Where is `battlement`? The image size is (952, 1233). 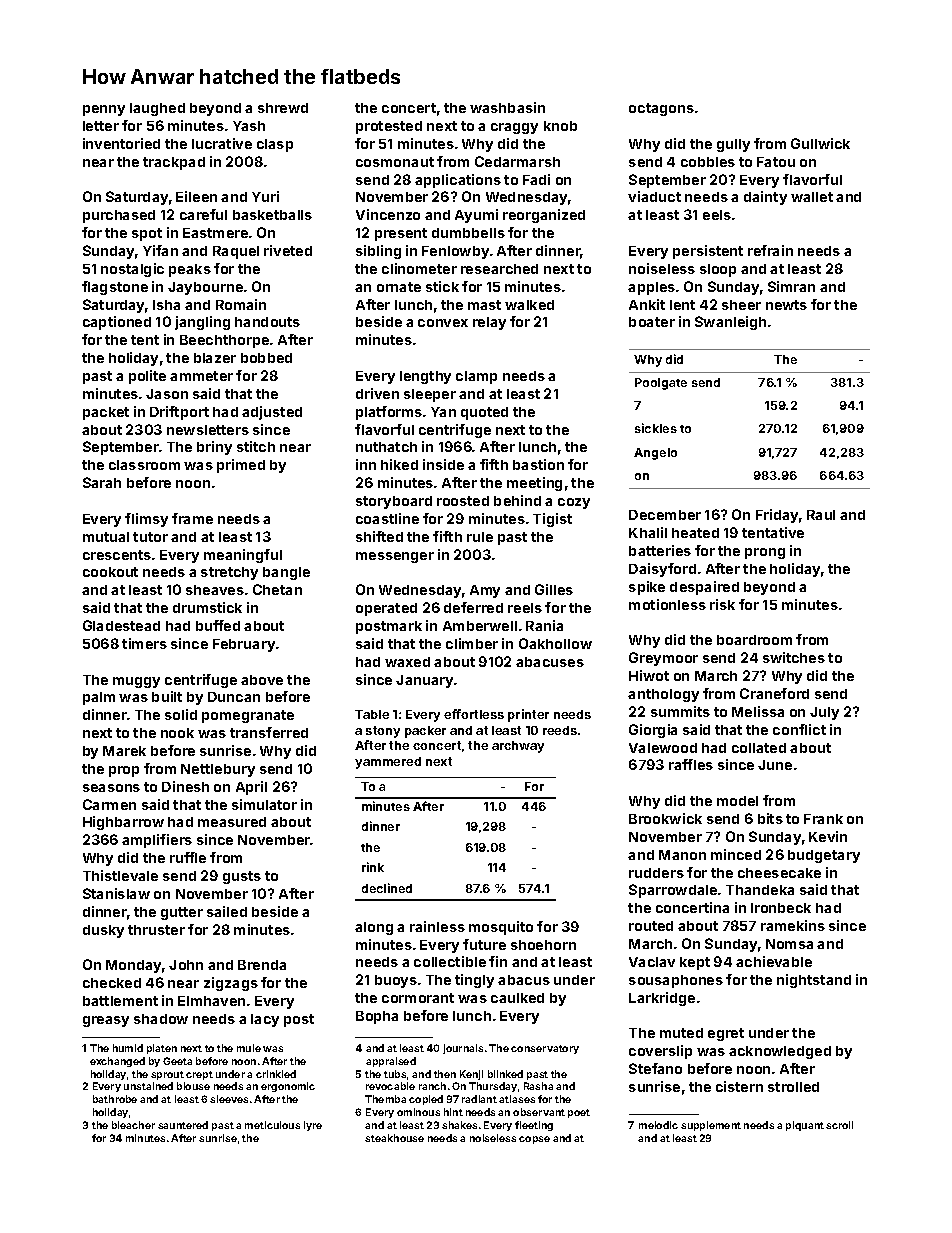 battlement is located at coordinates (120, 1001).
